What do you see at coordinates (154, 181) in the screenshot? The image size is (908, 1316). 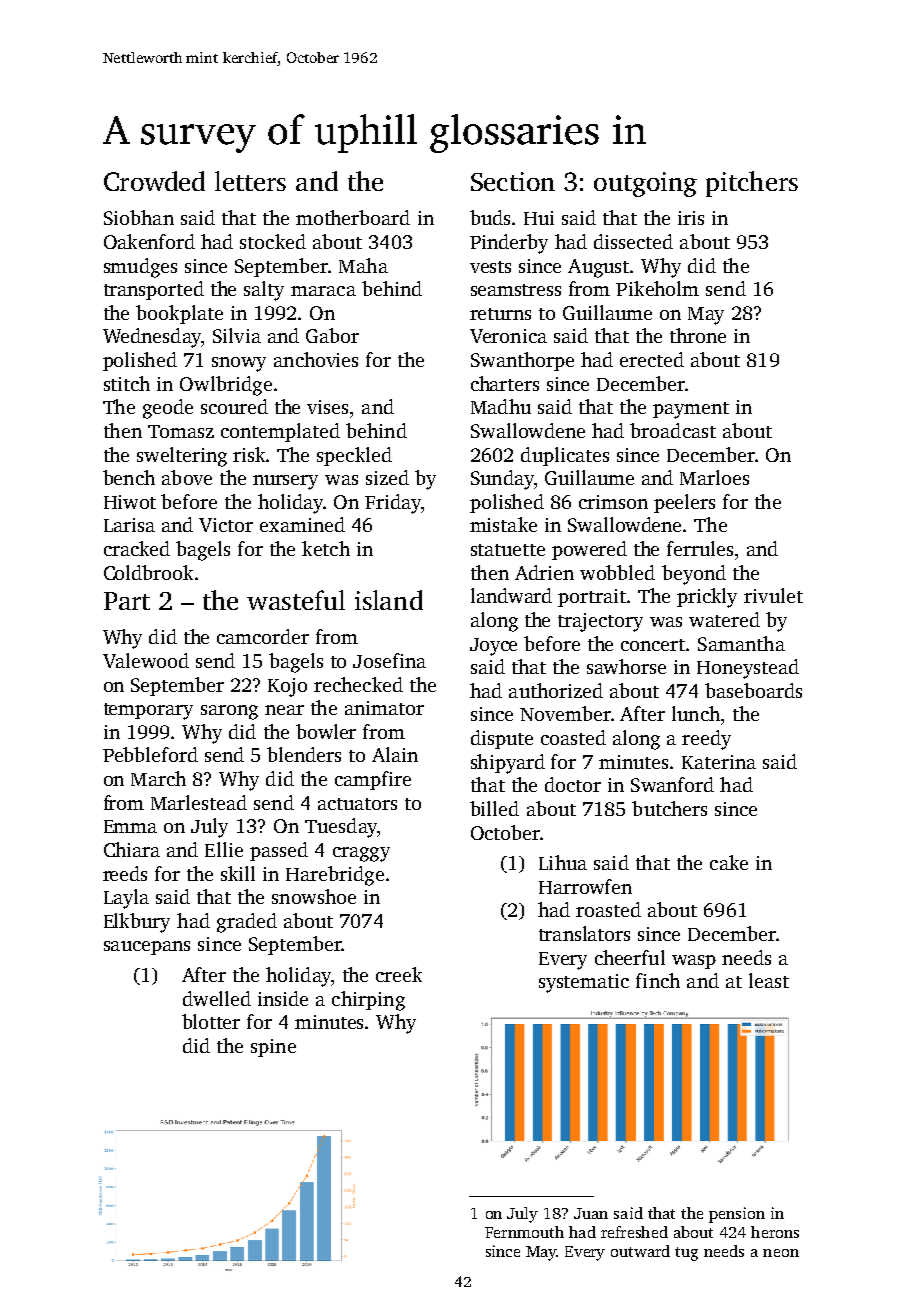 I see `Crowded` at bounding box center [154, 181].
